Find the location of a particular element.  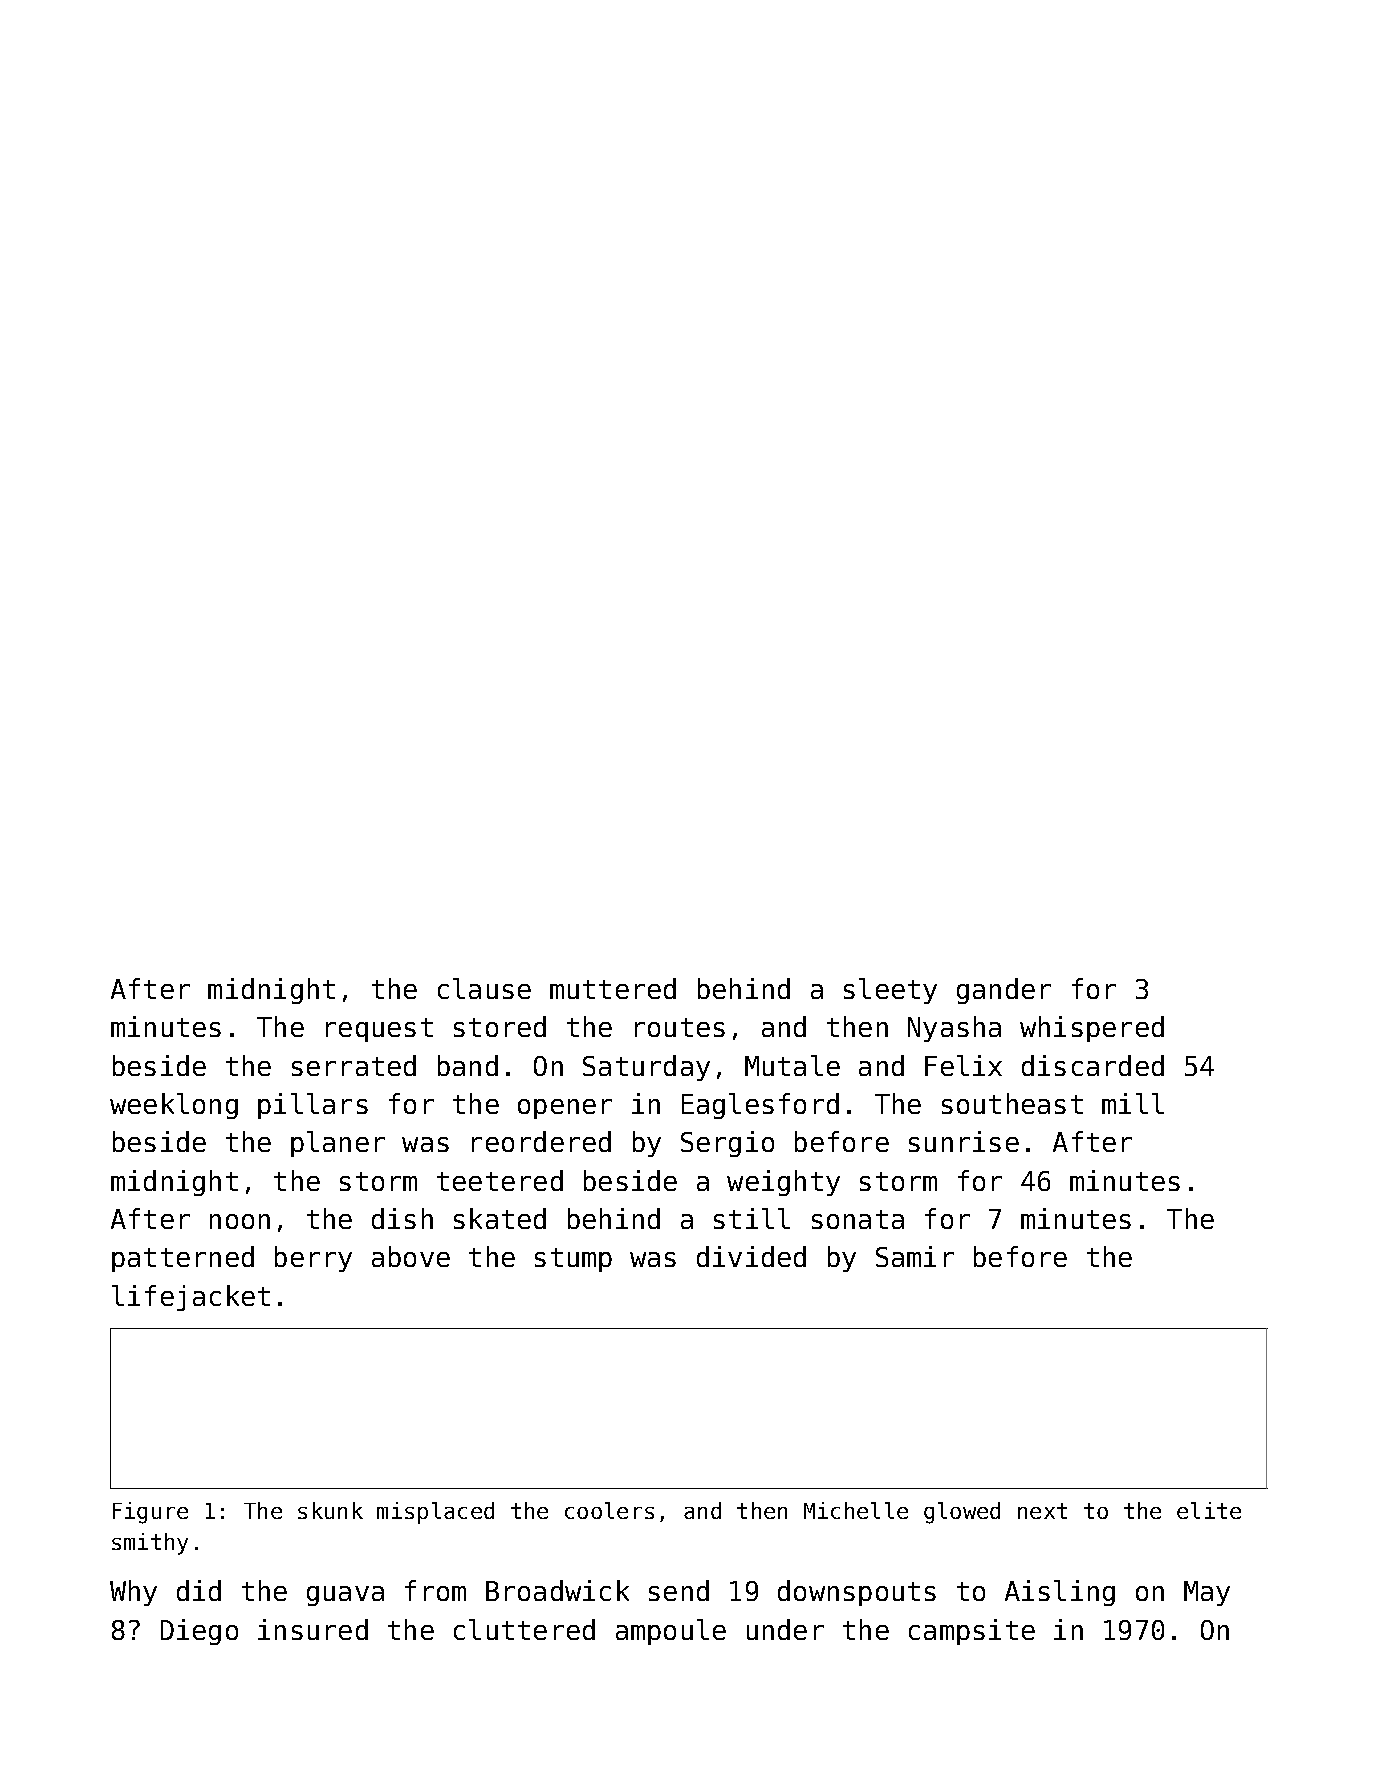

ampoule is located at coordinates (671, 1632).
